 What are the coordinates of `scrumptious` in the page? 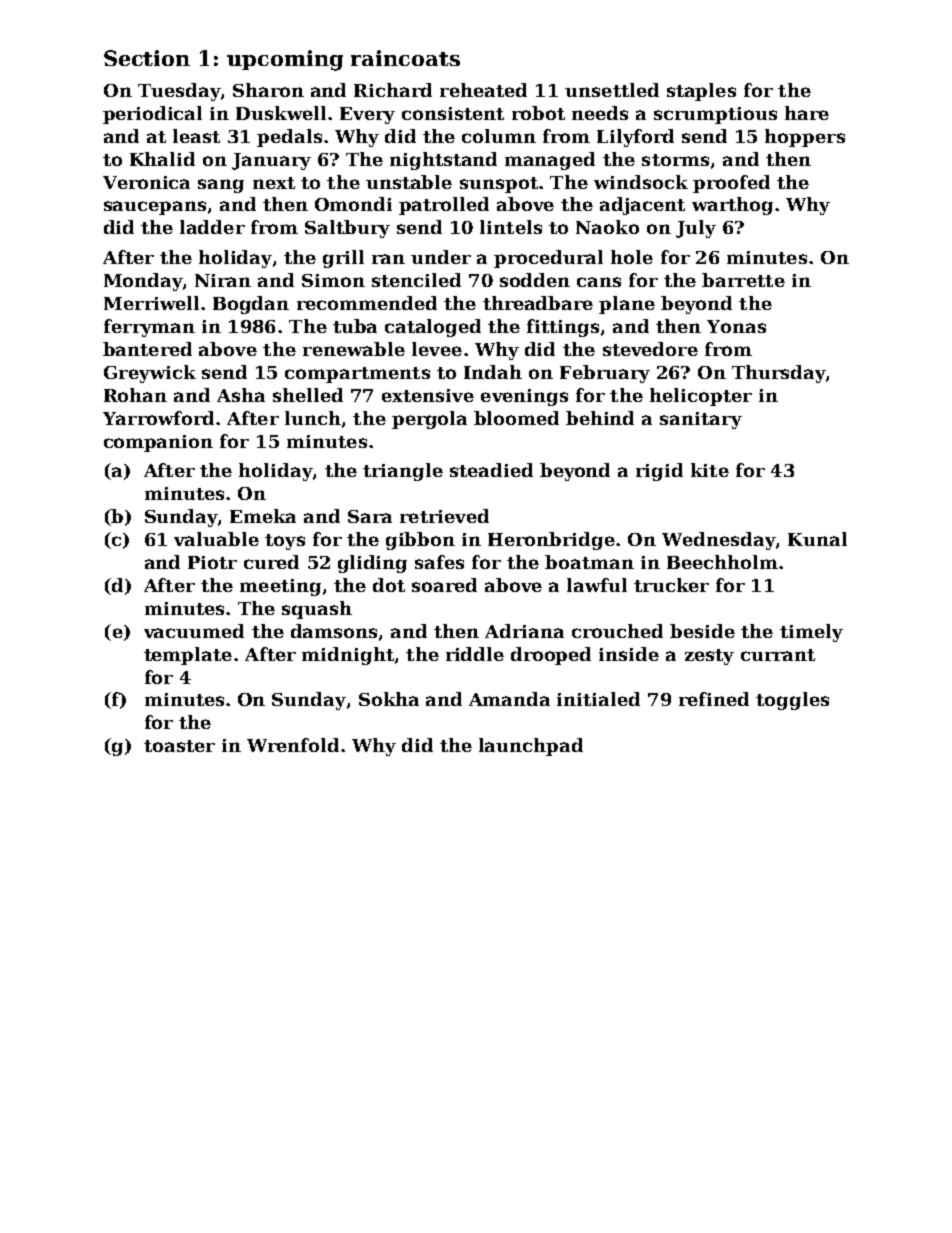 It's located at (715, 115).
